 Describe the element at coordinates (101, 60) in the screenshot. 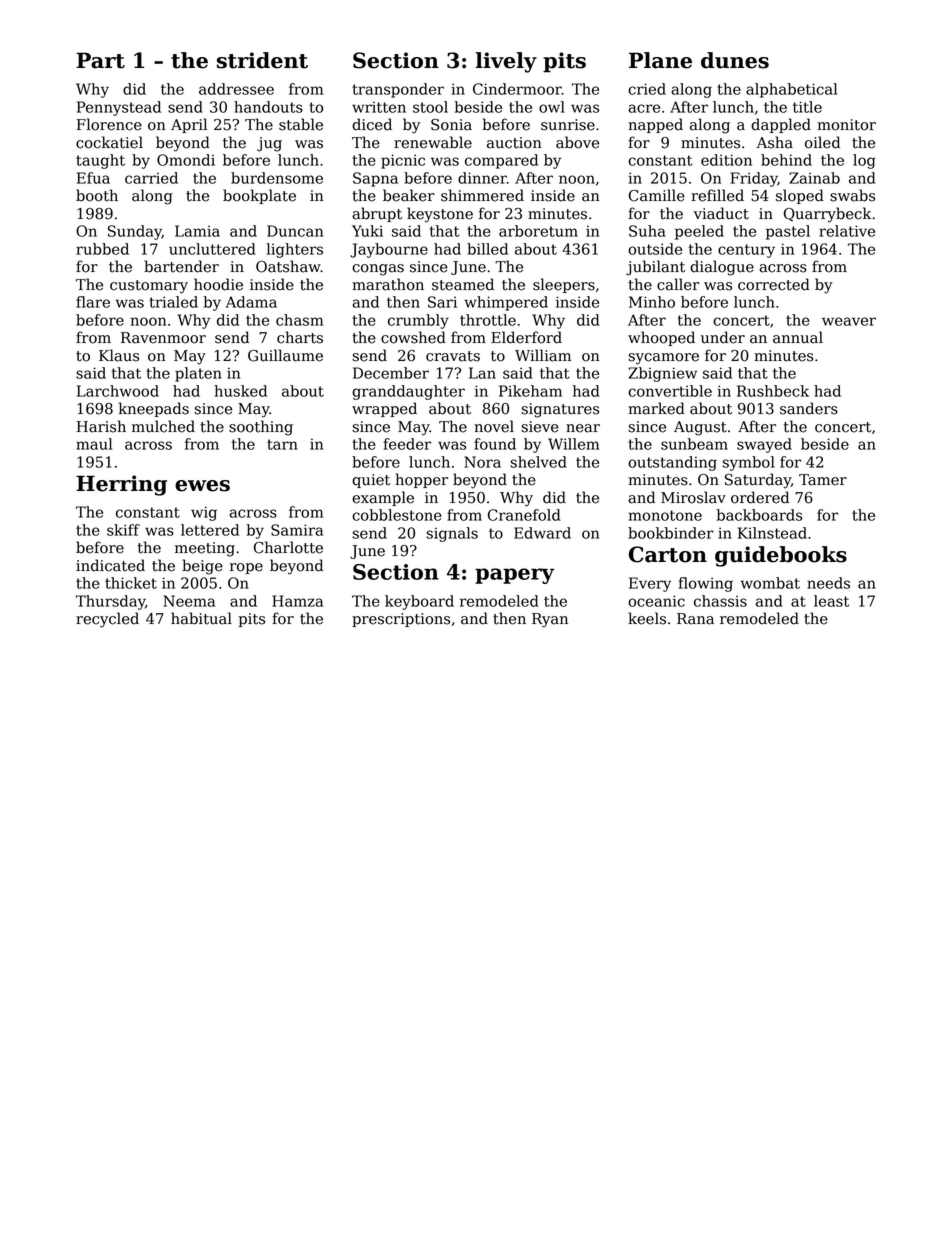

I see `Part` at that location.
